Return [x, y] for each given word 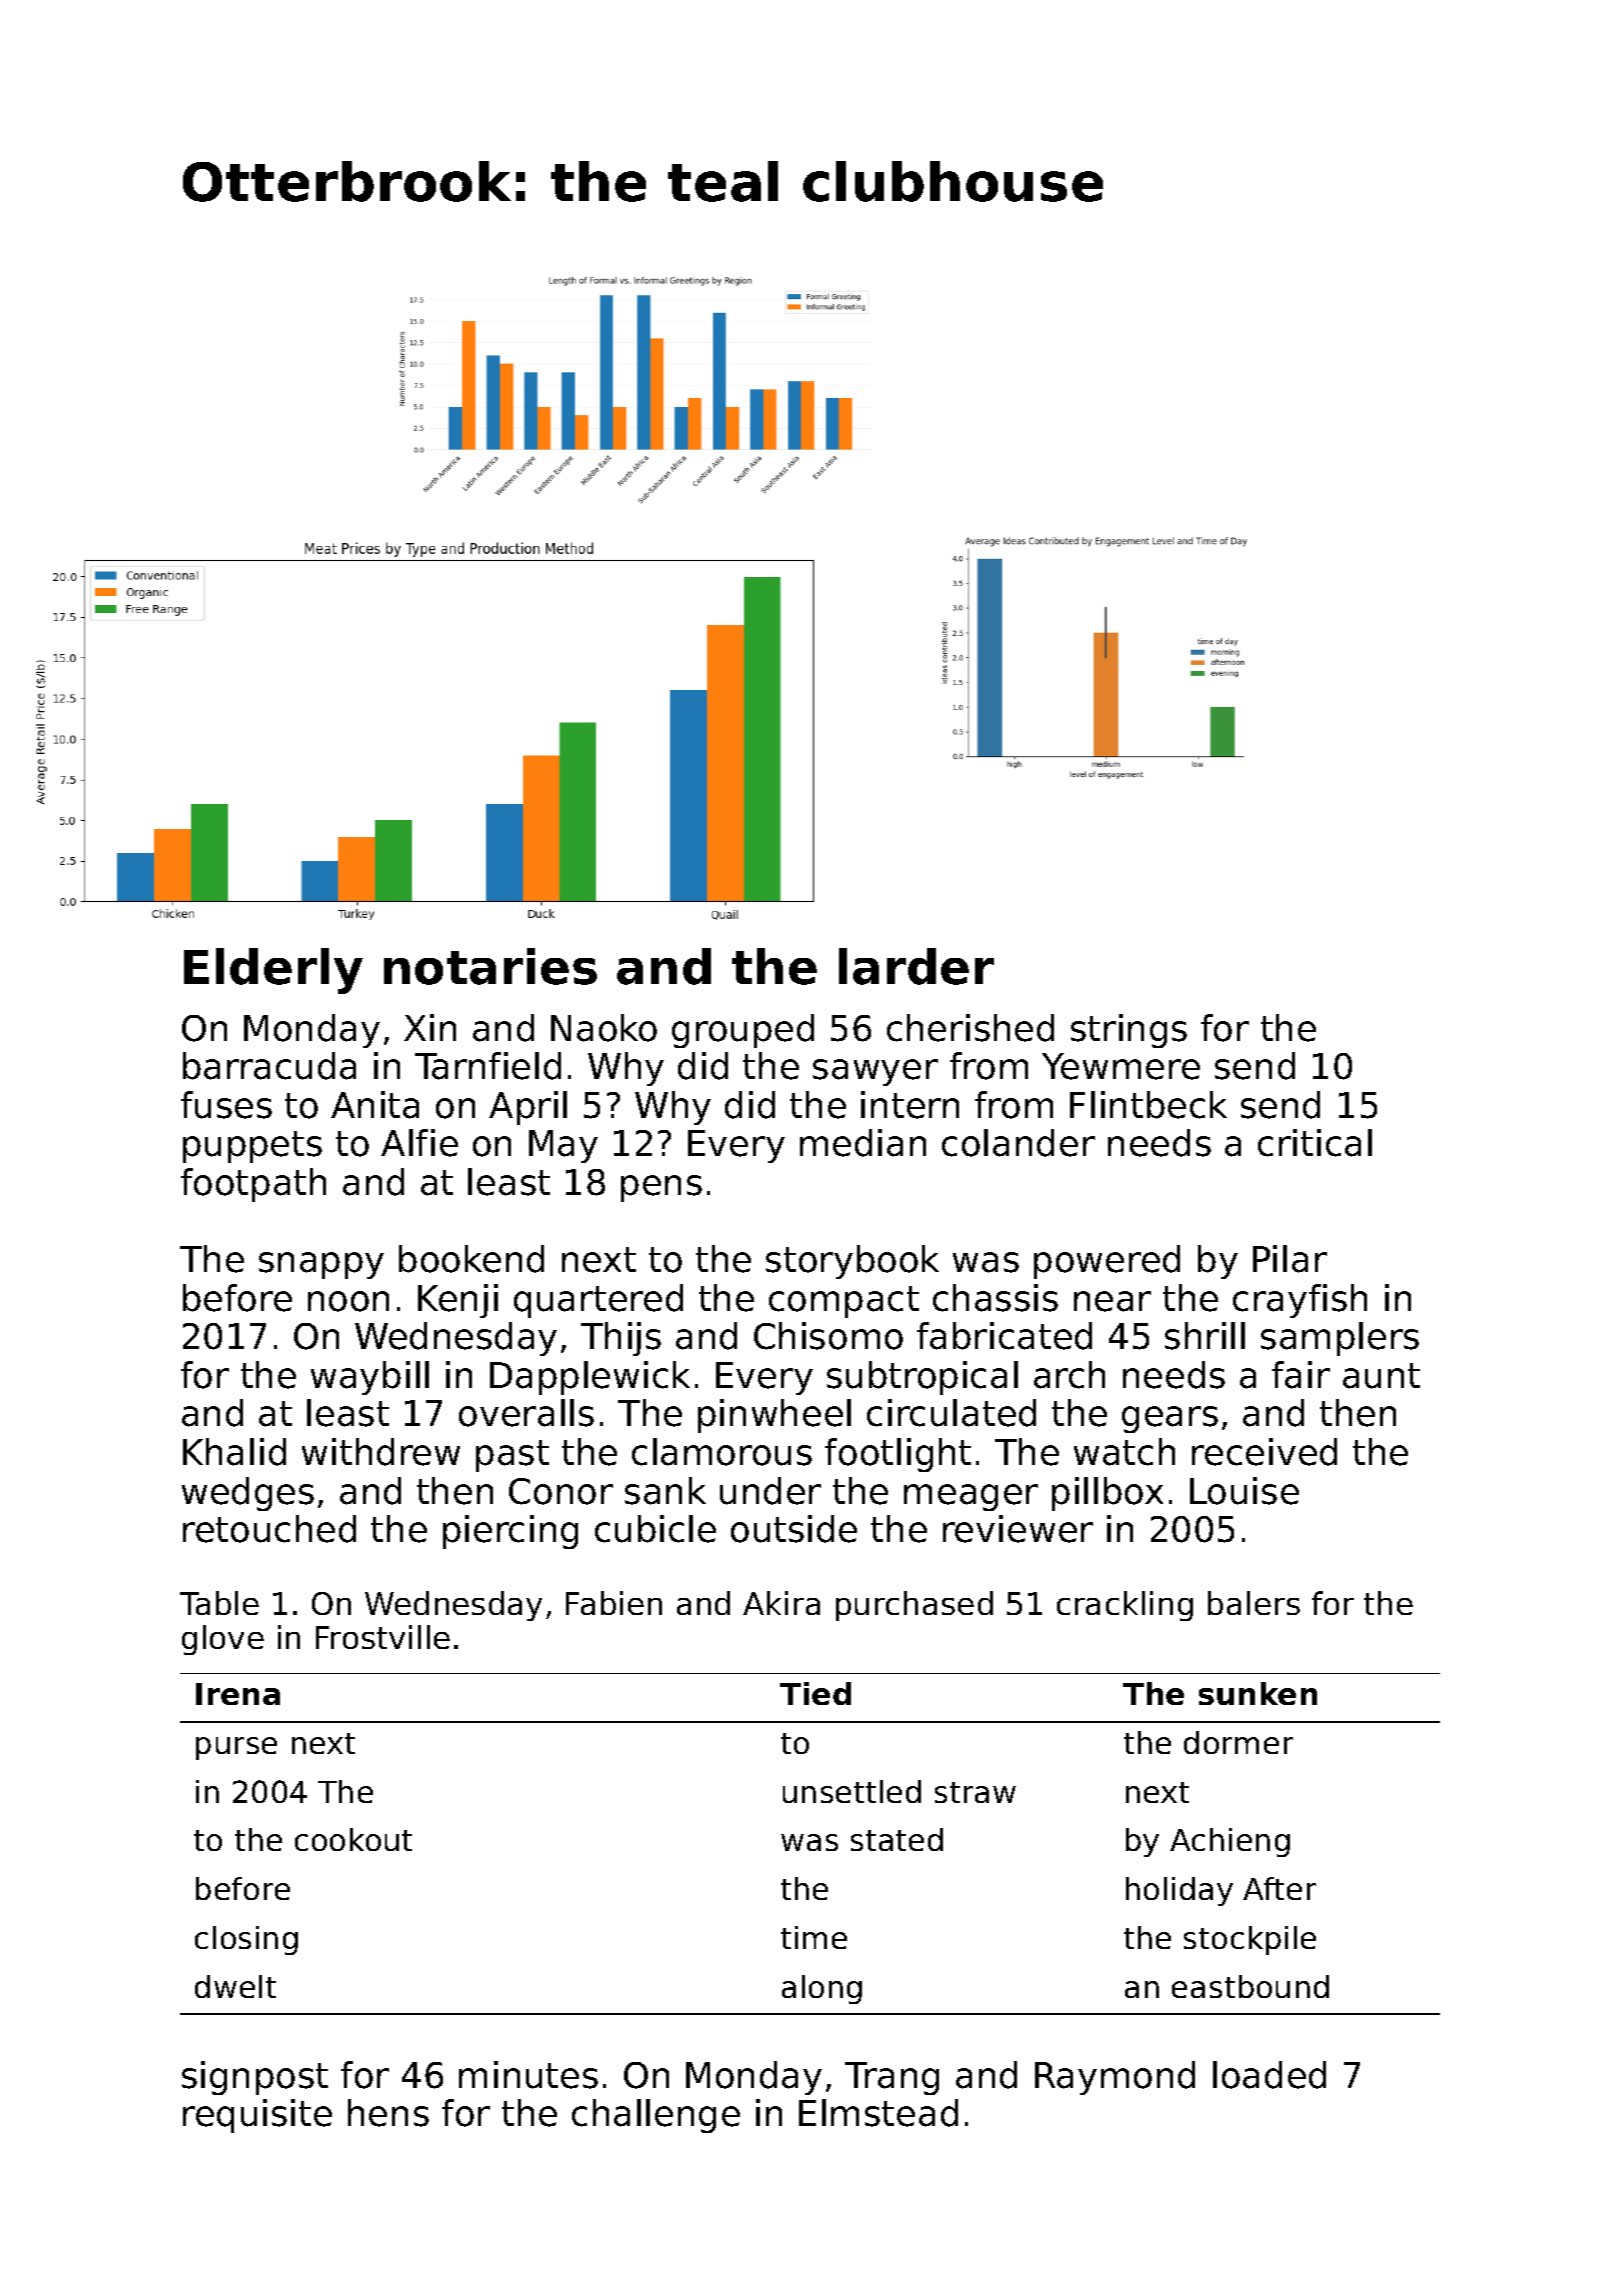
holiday [1179, 1891]
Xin [430, 1027]
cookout [353, 1839]
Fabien [614, 1603]
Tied [815, 1693]
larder [916, 966]
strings [1129, 1031]
